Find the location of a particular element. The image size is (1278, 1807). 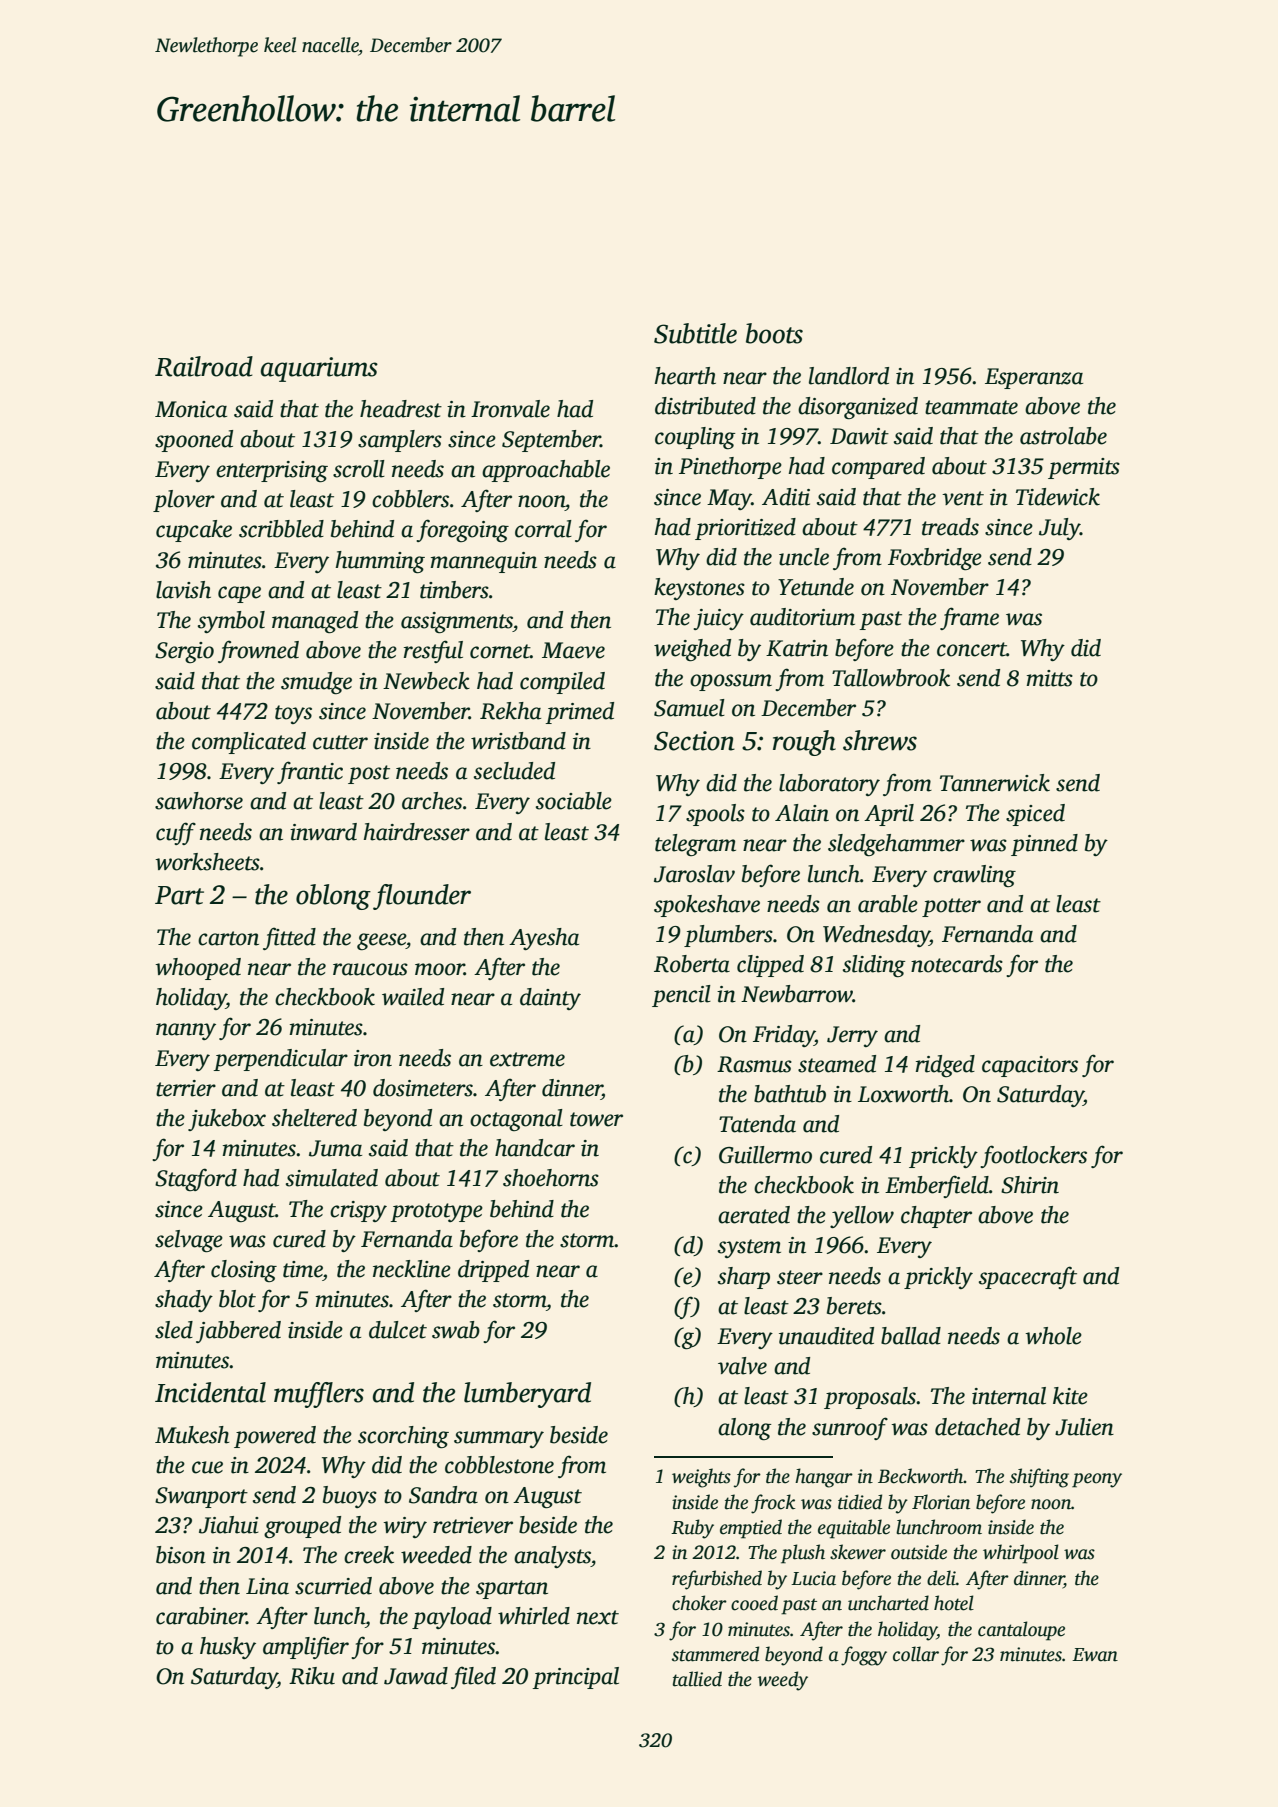

bison is located at coordinates (181, 1555).
